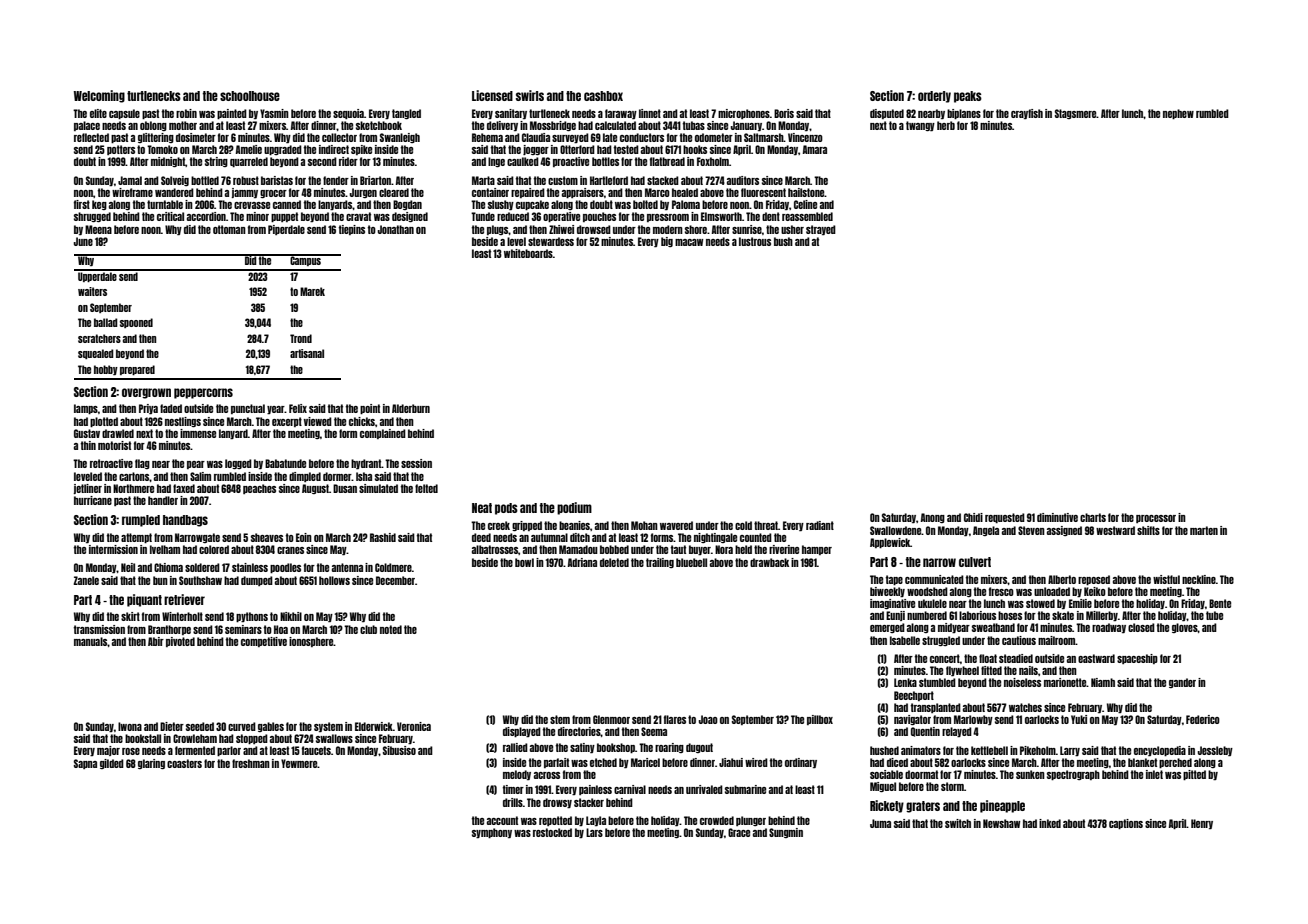 The image size is (1308, 924). What do you see at coordinates (820, 525) in the screenshot?
I see `radiant` at bounding box center [820, 525].
